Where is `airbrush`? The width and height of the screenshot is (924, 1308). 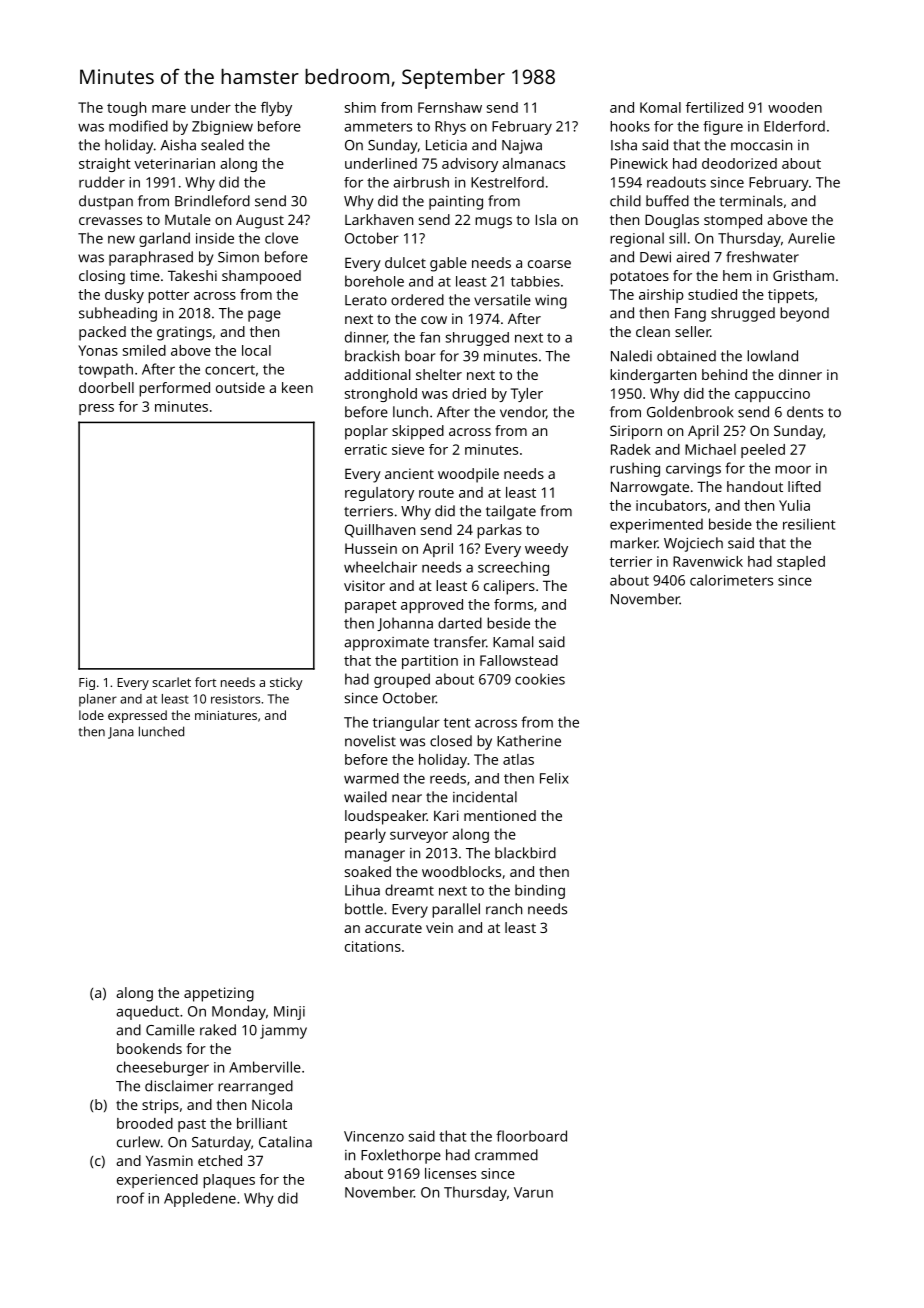 airbrush is located at coordinates (421, 182).
